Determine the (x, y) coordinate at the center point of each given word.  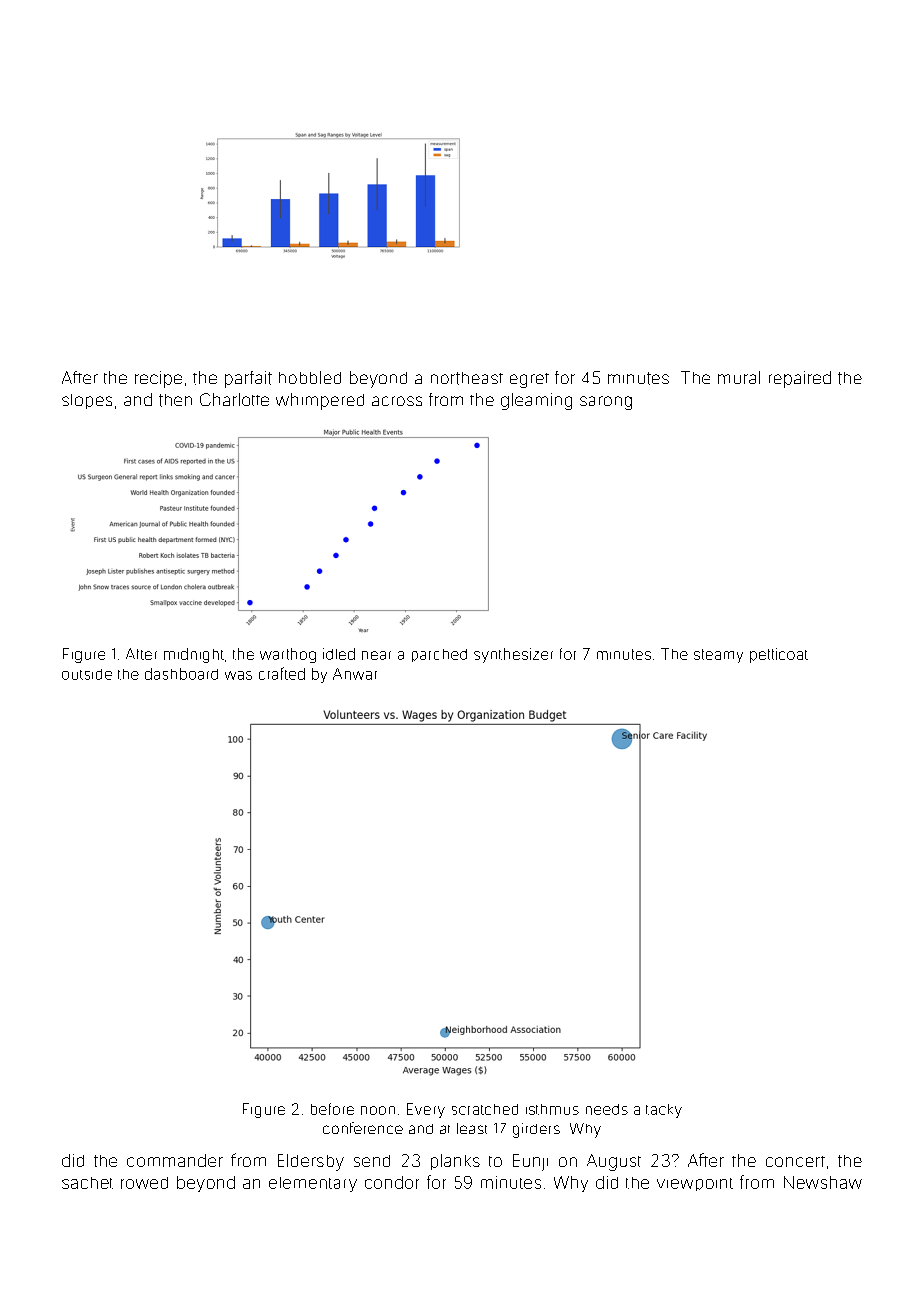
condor (392, 1182)
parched (439, 655)
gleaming (536, 401)
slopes (87, 401)
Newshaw (823, 1182)
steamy (718, 656)
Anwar (355, 674)
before (332, 1109)
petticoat (779, 655)
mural (739, 377)
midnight (194, 655)
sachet (87, 1183)
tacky (664, 1111)
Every (426, 1110)
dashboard (181, 674)
